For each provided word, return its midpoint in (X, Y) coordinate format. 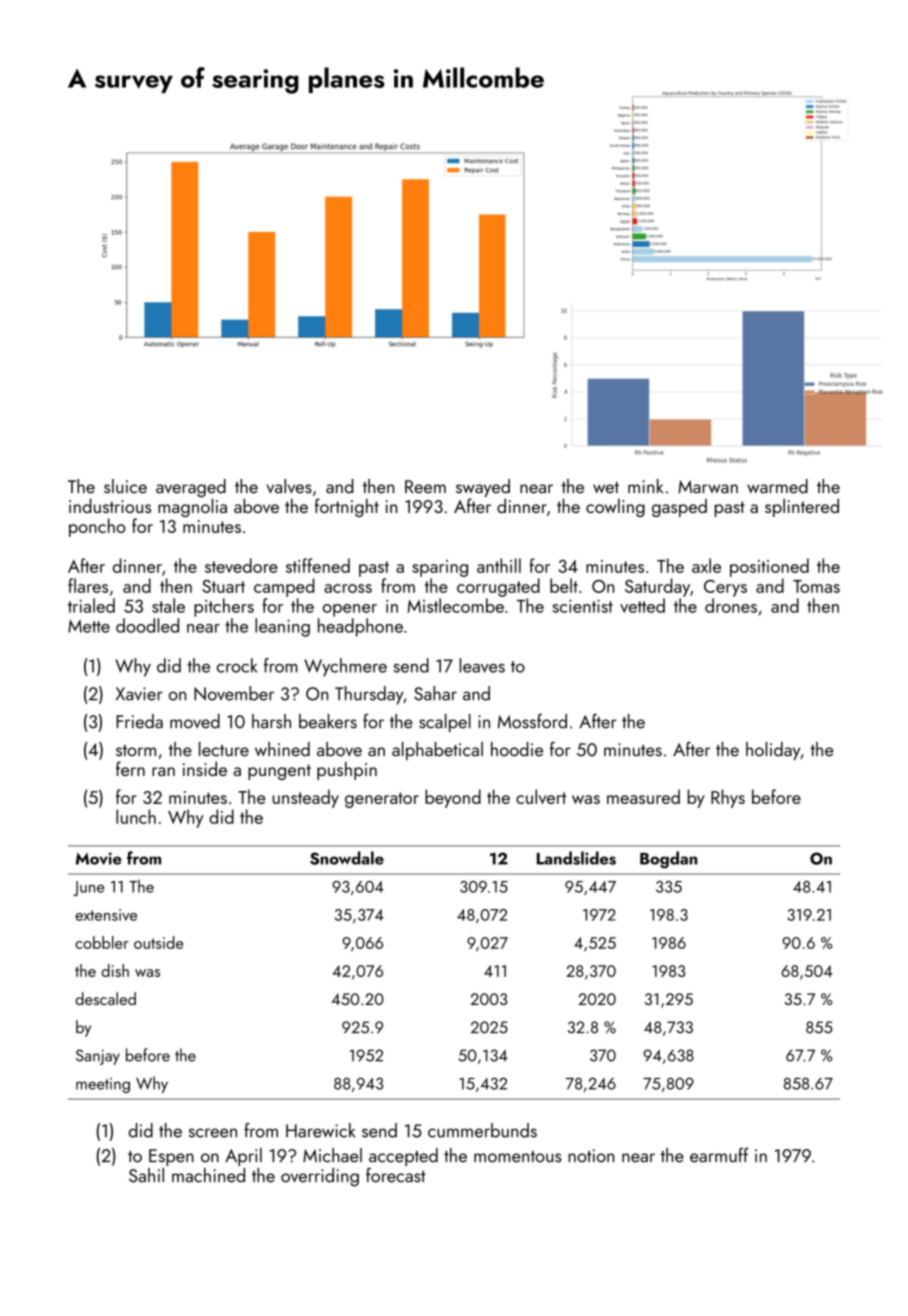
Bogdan (668, 860)
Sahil (146, 1175)
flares (88, 585)
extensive (106, 915)
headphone (360, 627)
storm (136, 751)
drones (731, 605)
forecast (396, 1175)
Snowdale (347, 858)
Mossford (532, 721)
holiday (773, 751)
